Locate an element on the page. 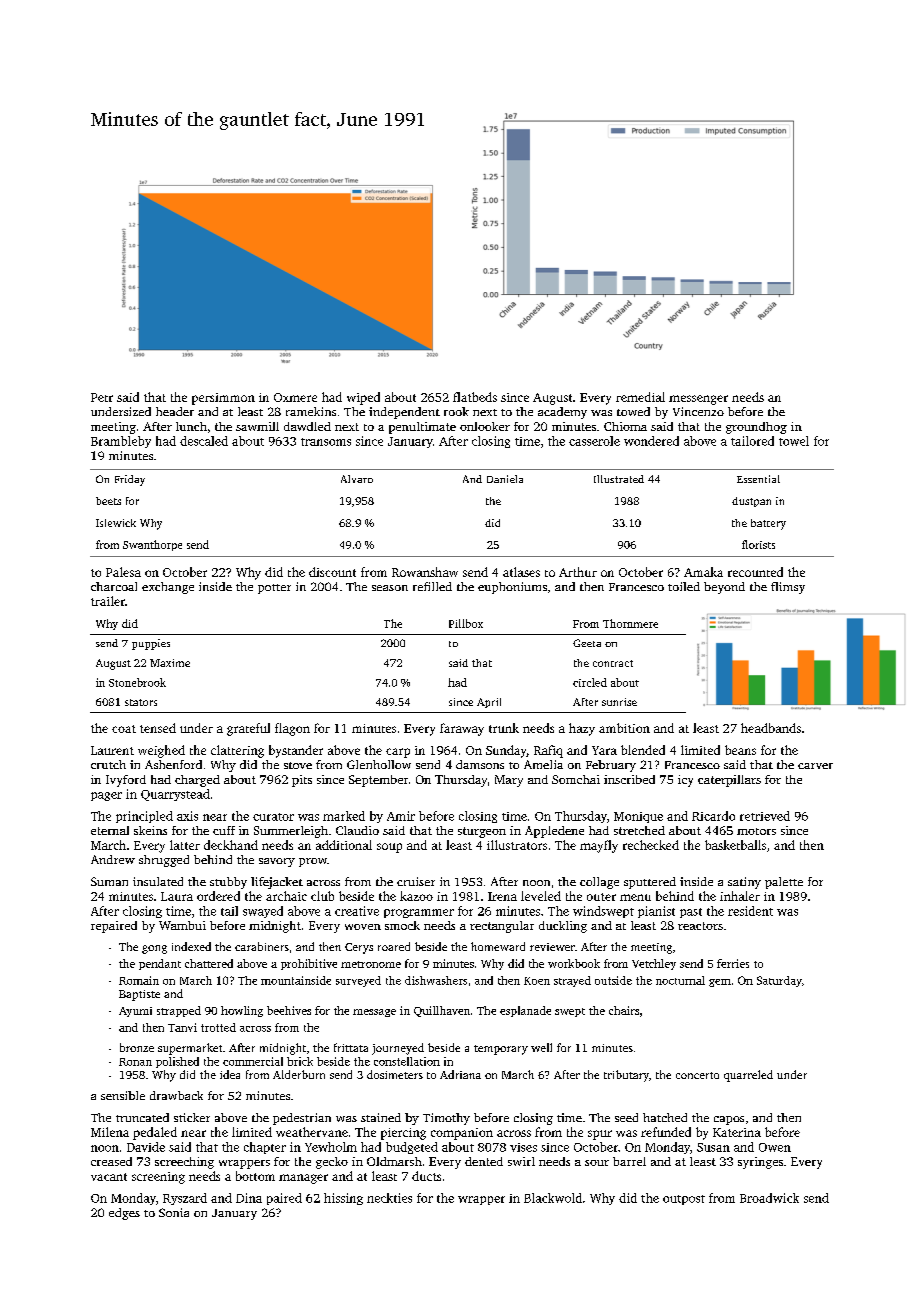  hissing is located at coordinates (343, 1199).
